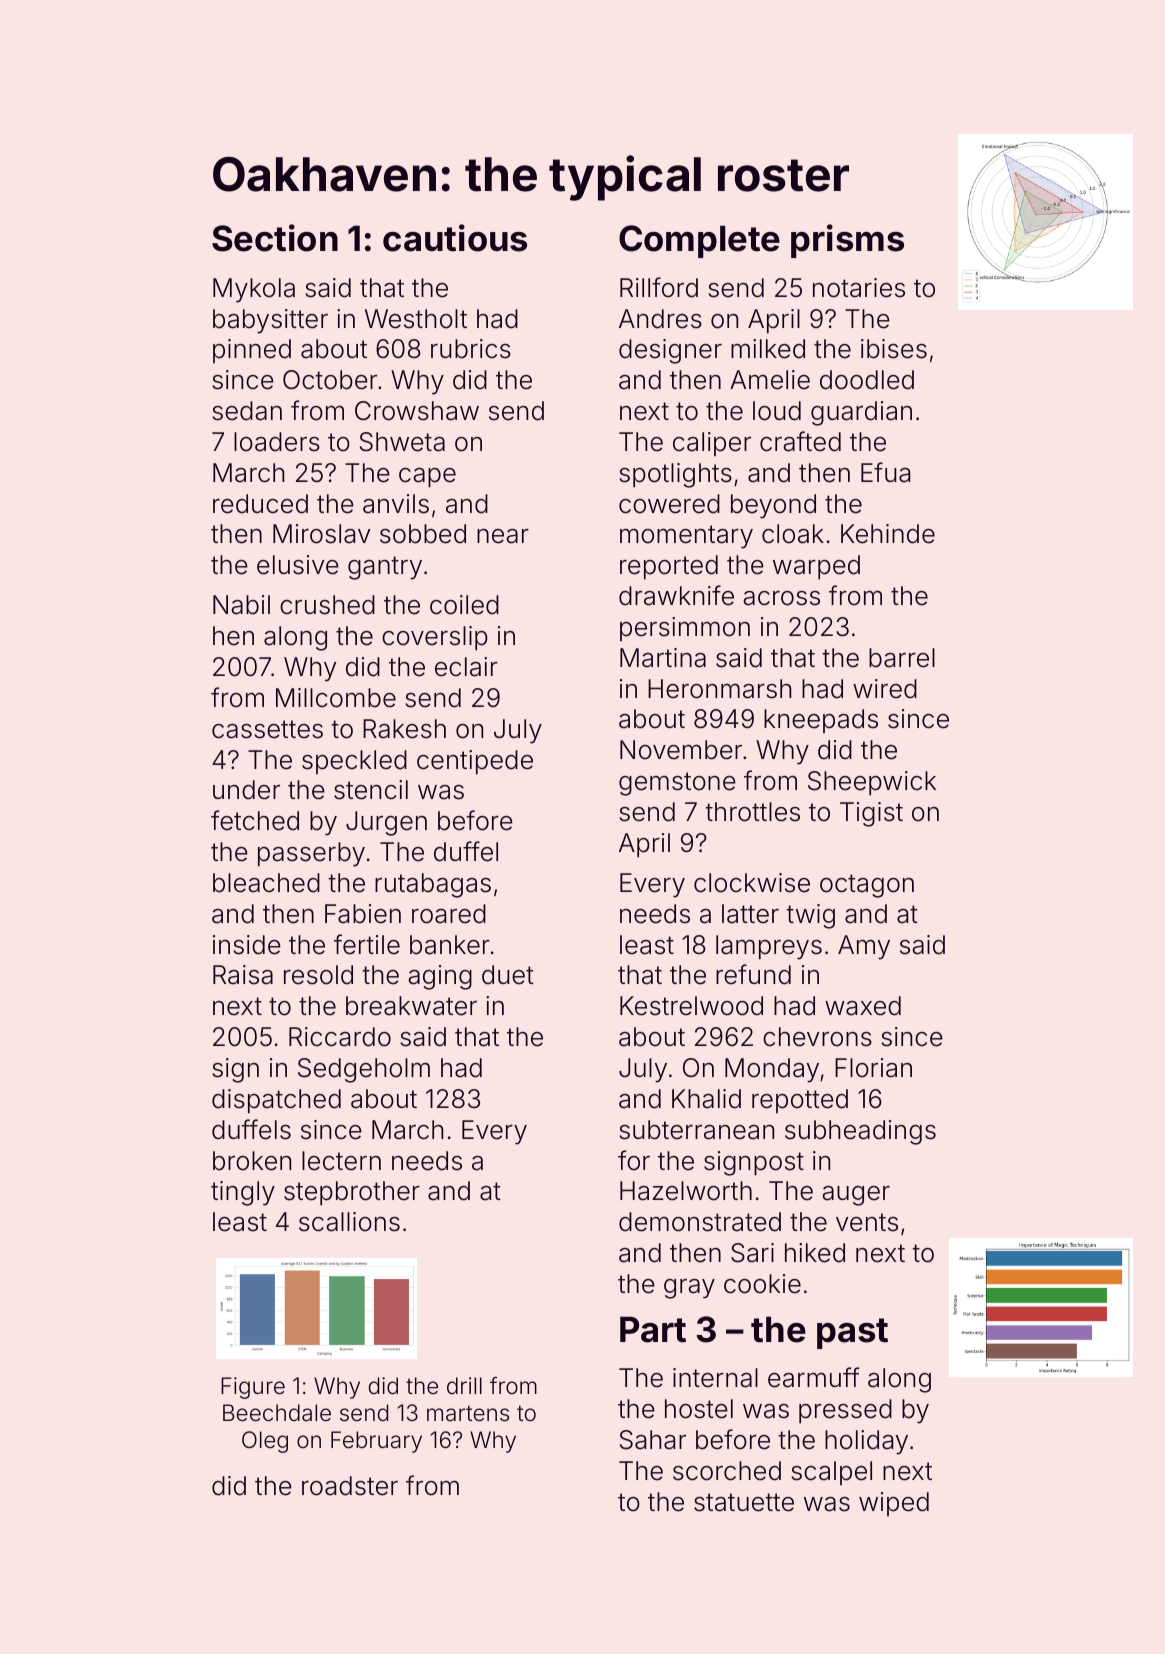 The height and width of the screenshot is (1654, 1165). What do you see at coordinates (852, 1333) in the screenshot?
I see `past` at bounding box center [852, 1333].
